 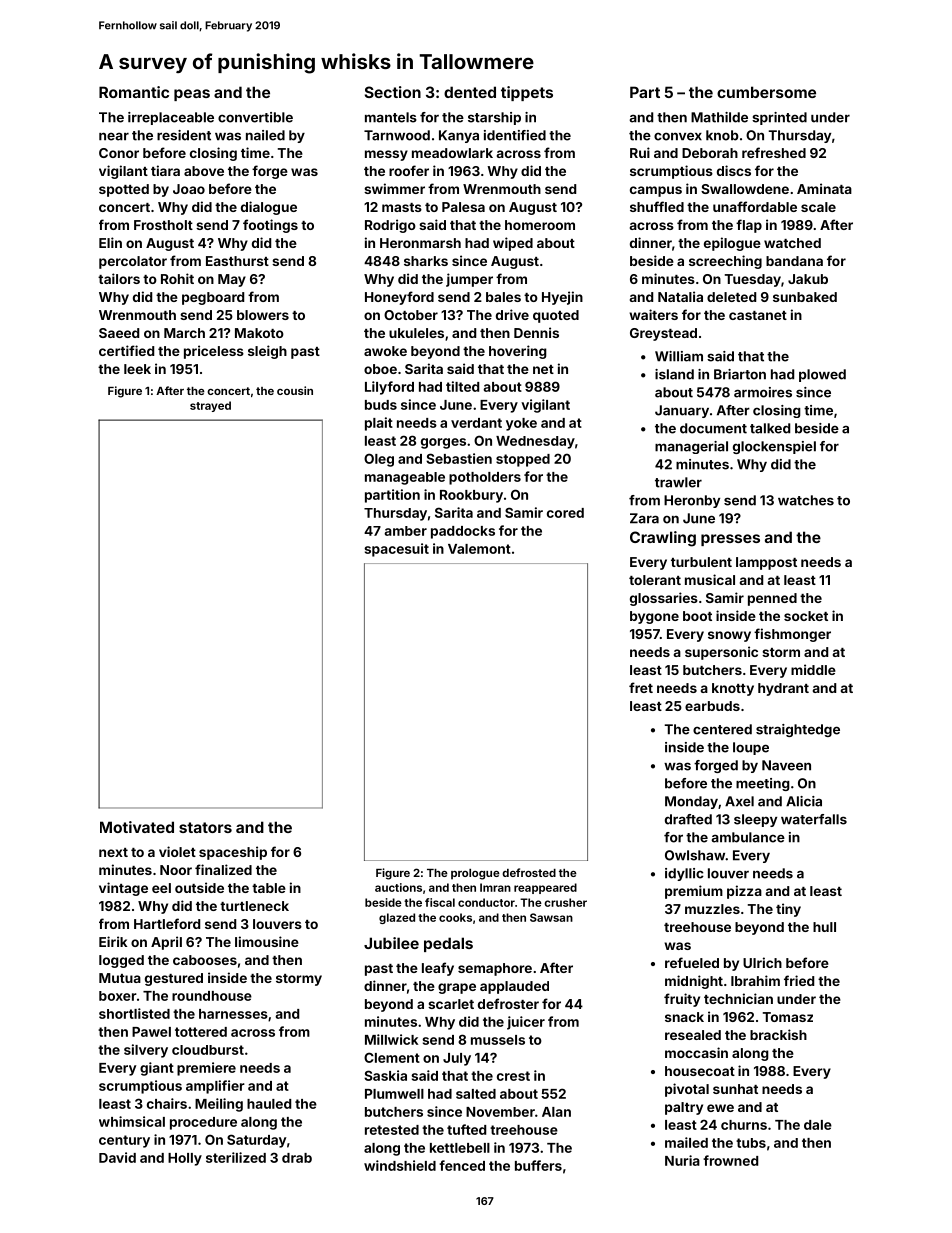 What do you see at coordinates (470, 92) in the screenshot?
I see `dented` at bounding box center [470, 92].
